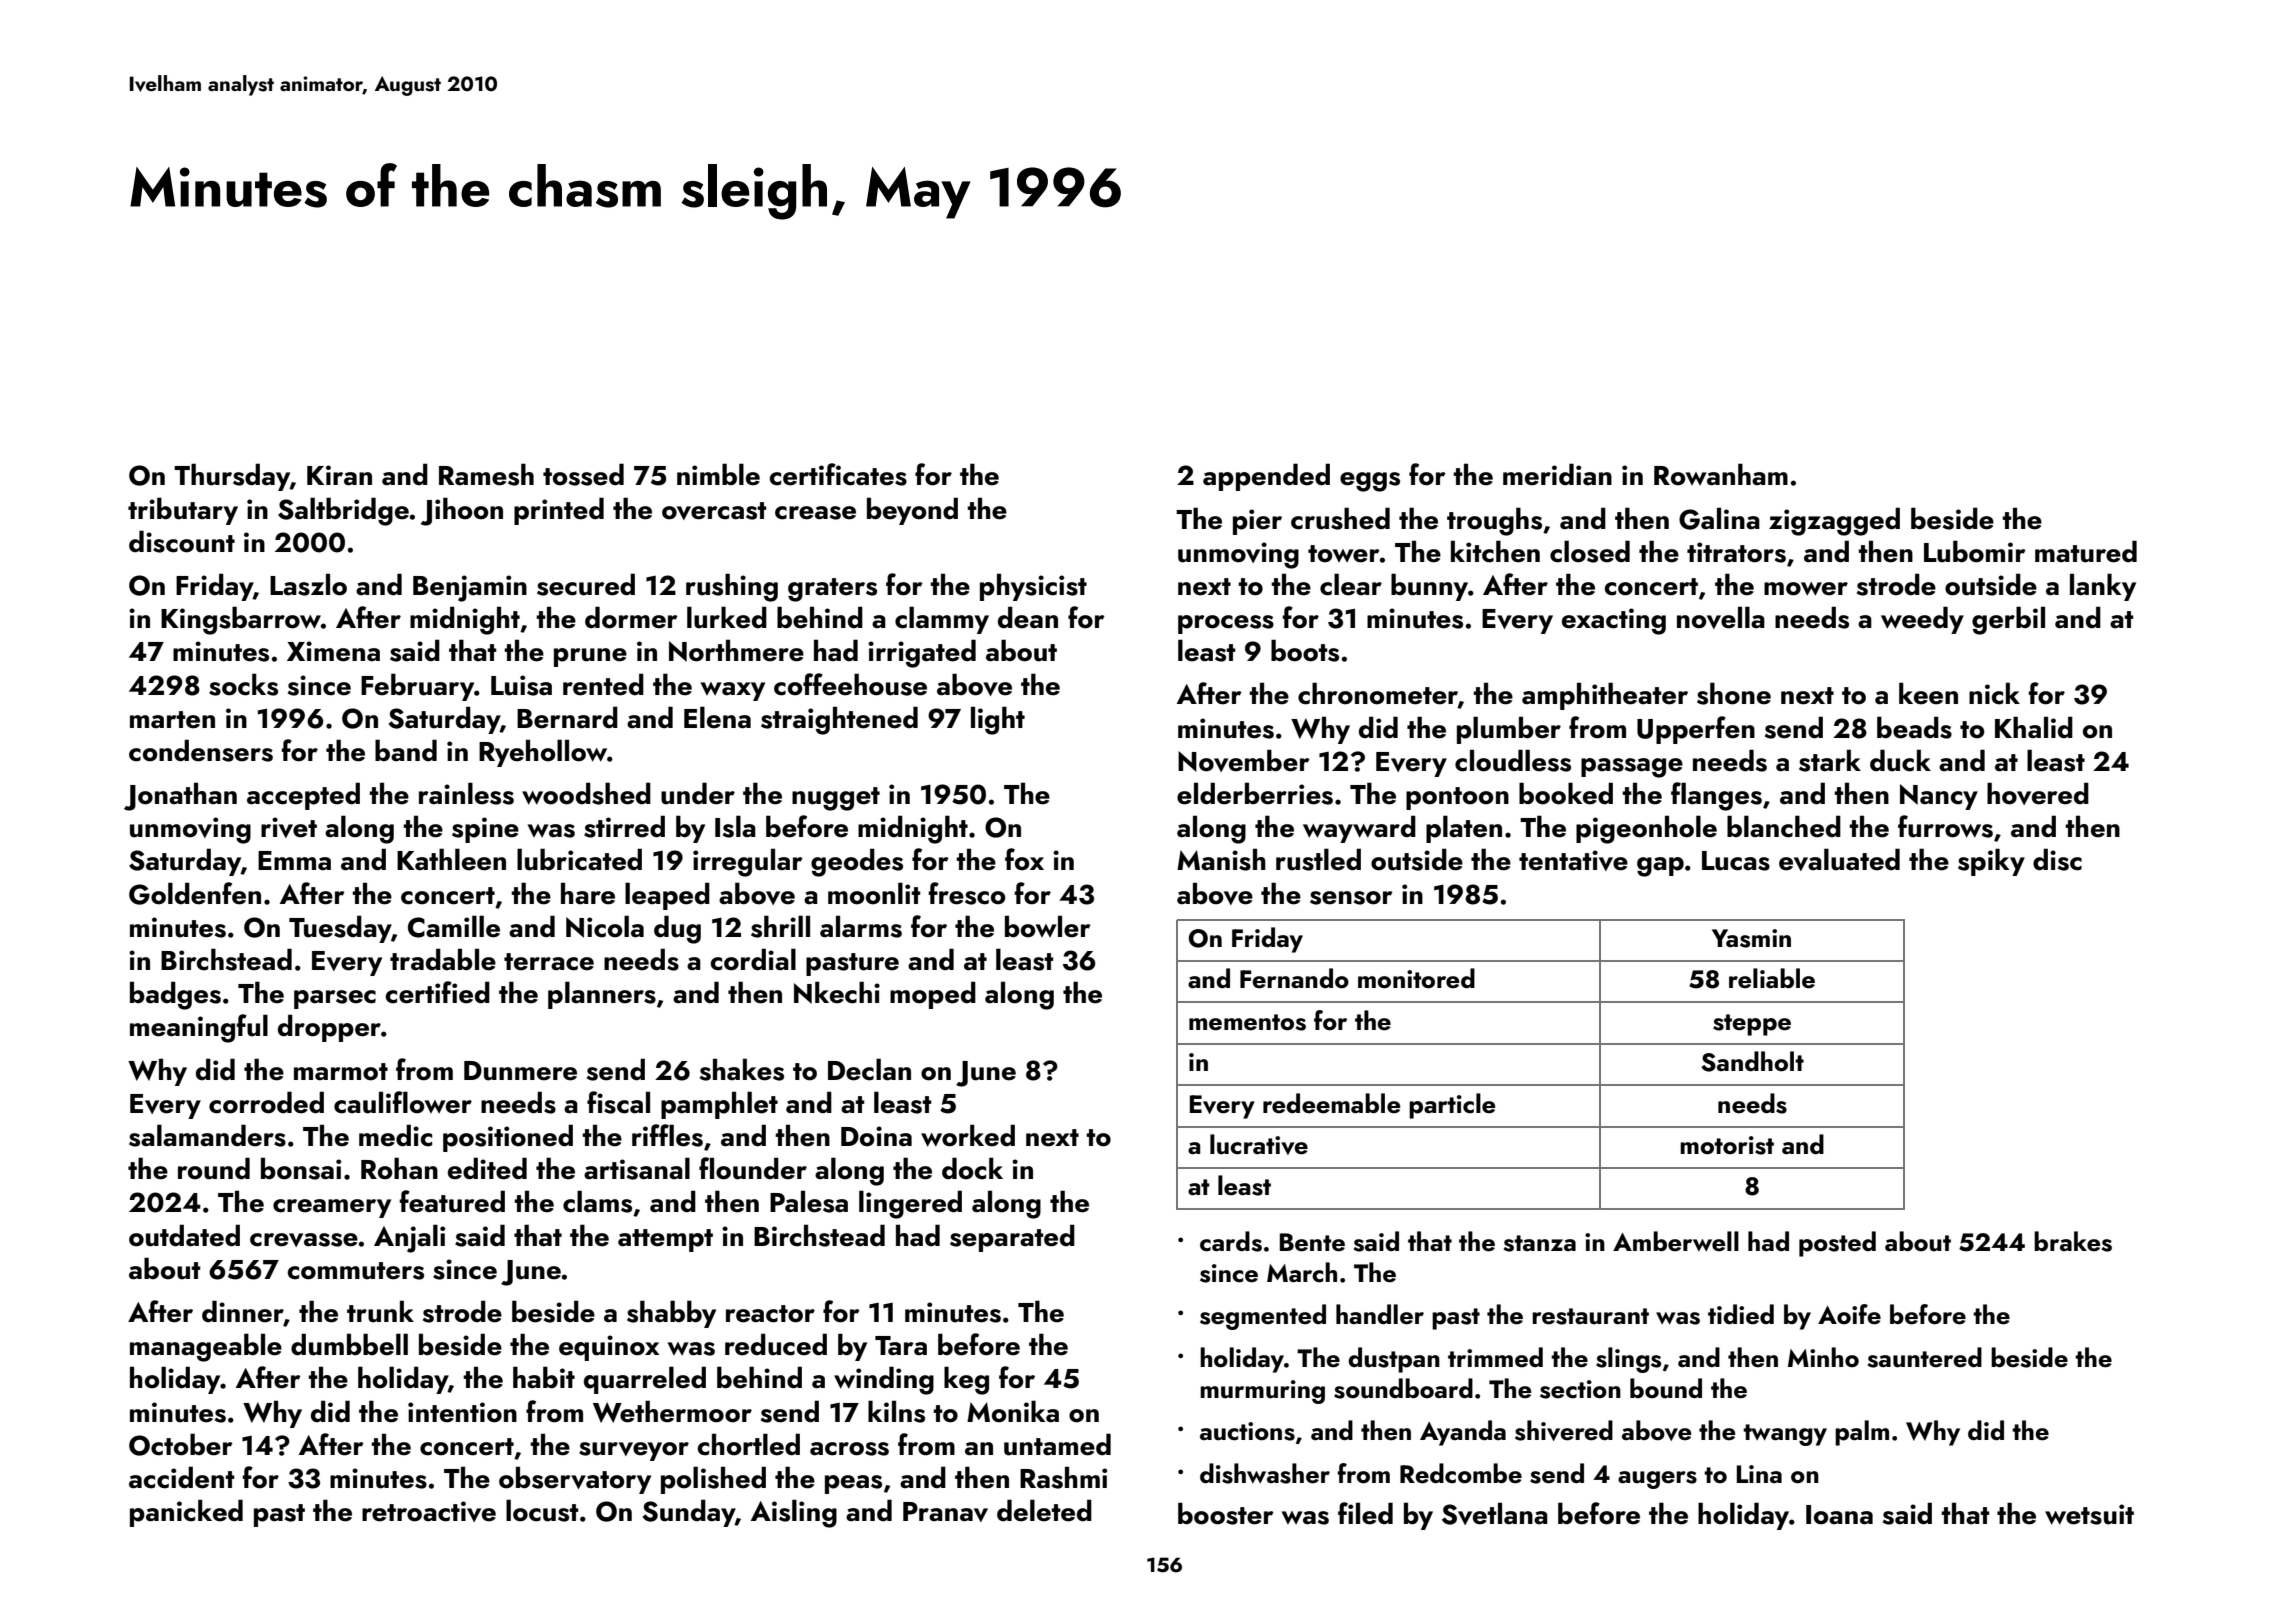 This document has height=1620, width=2292. What do you see at coordinates (172, 720) in the document?
I see `marten` at bounding box center [172, 720].
